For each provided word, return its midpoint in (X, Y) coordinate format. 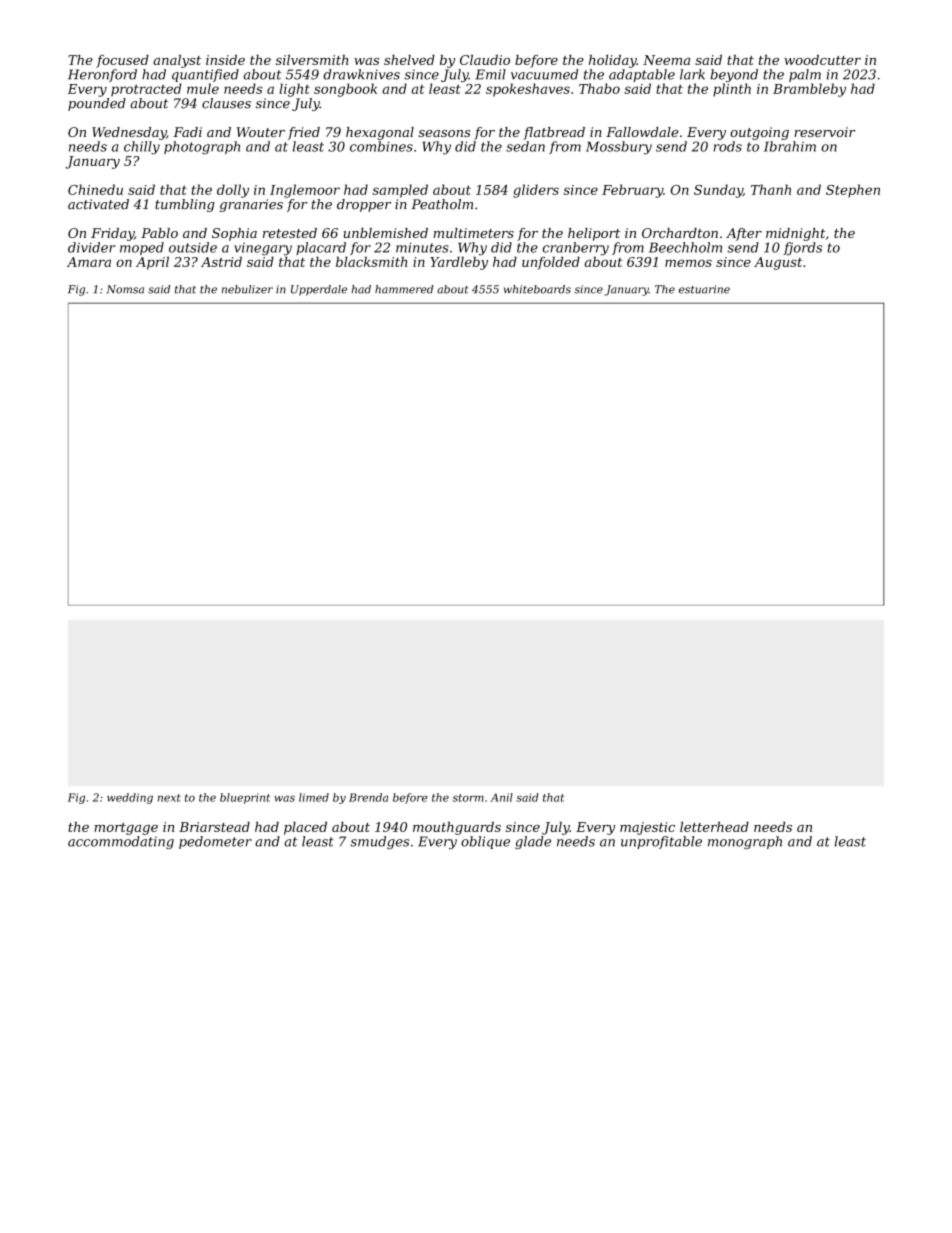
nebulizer (247, 289)
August (778, 263)
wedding (130, 798)
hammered (404, 289)
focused (122, 61)
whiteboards (537, 289)
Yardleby (459, 263)
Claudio (485, 60)
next (169, 798)
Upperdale (319, 290)
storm (468, 798)
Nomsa (125, 289)
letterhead (714, 827)
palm (805, 75)
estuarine (704, 289)
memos (688, 263)
